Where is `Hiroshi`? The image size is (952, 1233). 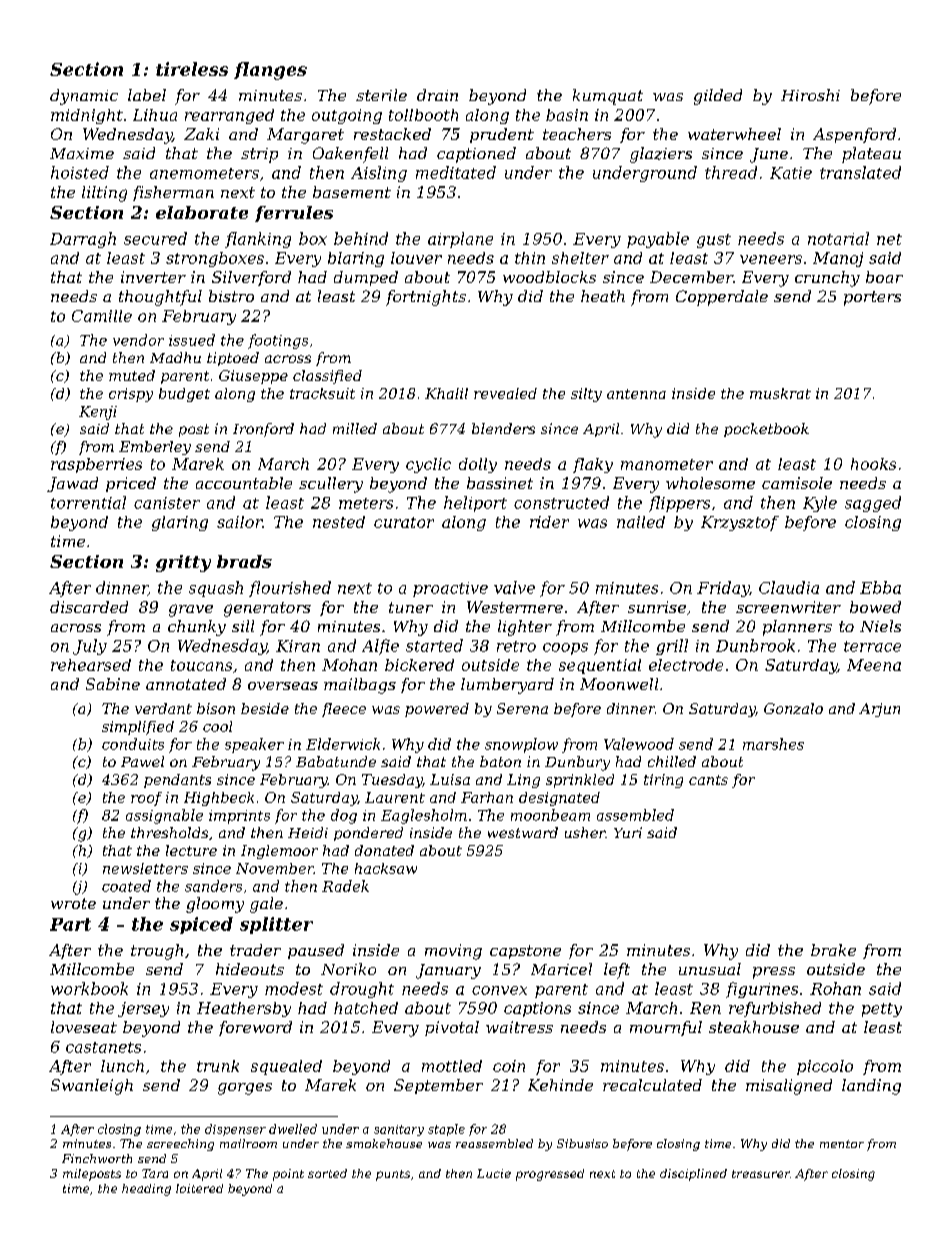 Hiroshi is located at coordinates (810, 95).
